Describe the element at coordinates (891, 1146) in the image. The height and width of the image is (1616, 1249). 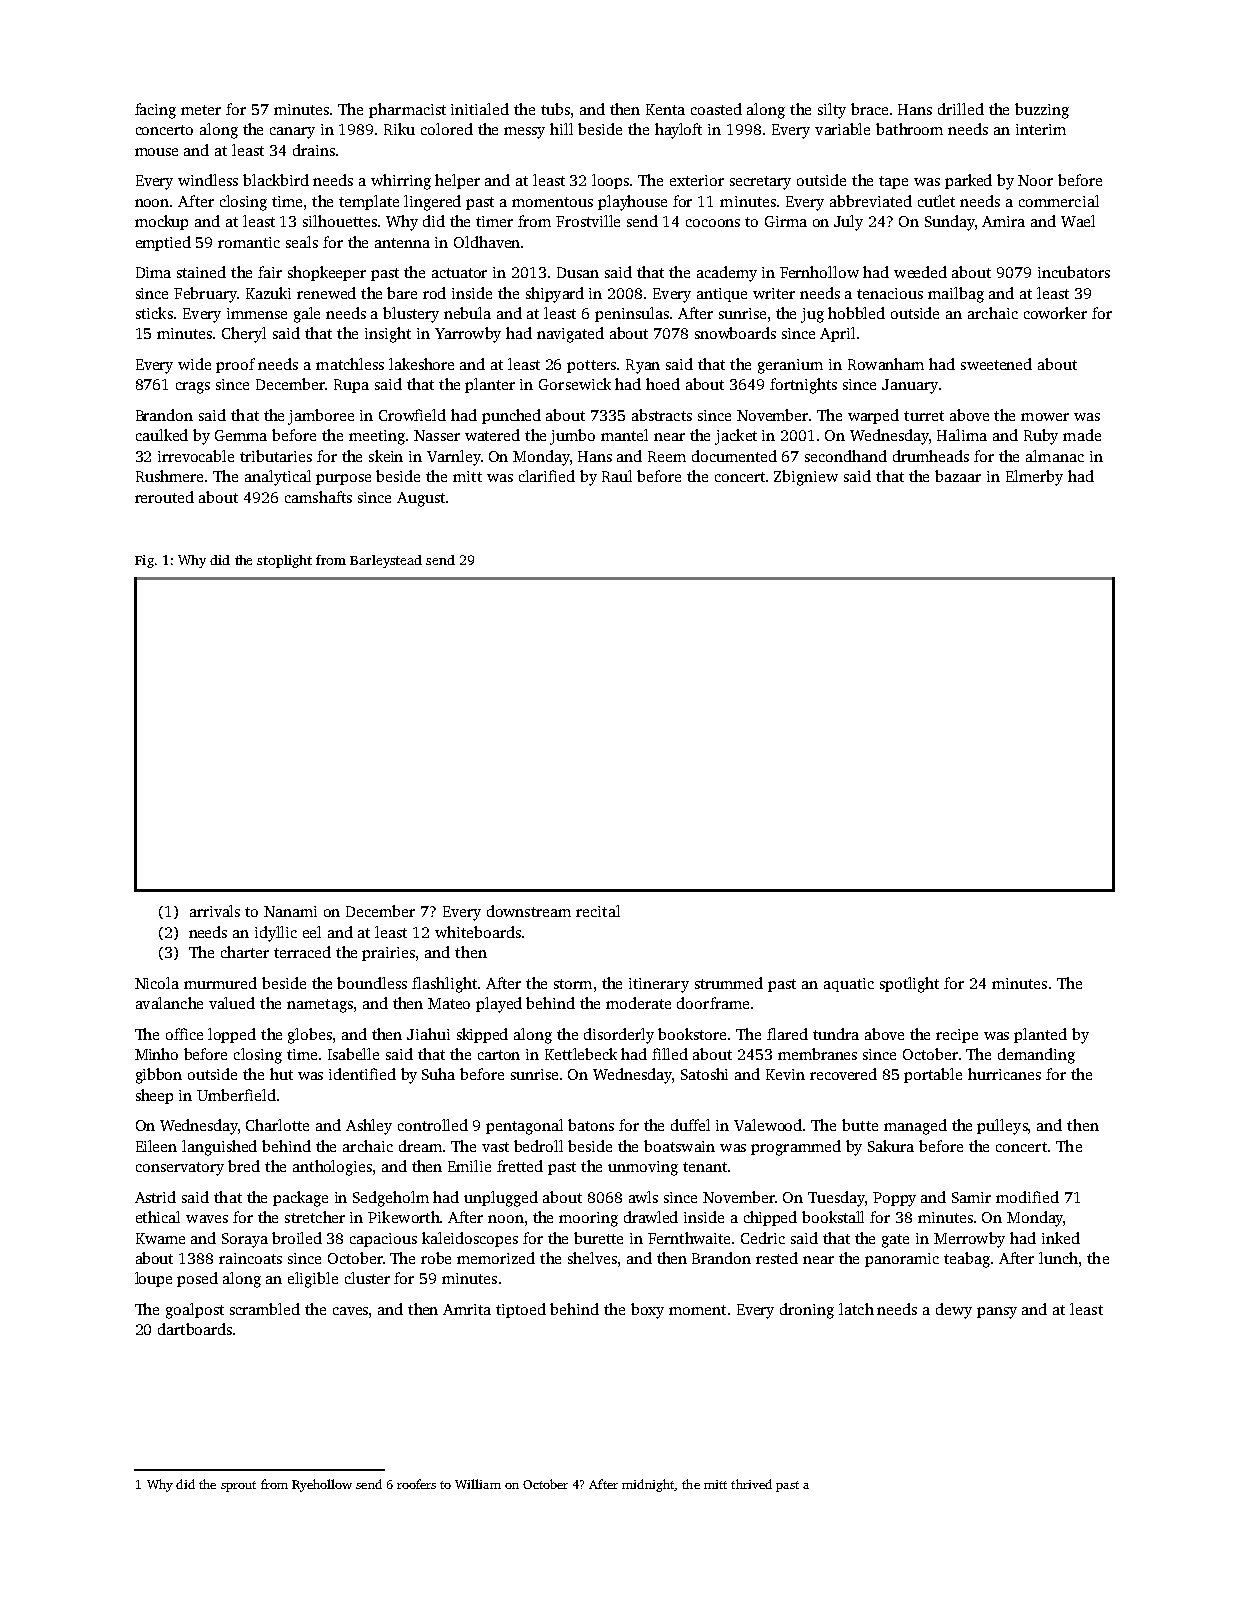
I see `Sakura` at that location.
